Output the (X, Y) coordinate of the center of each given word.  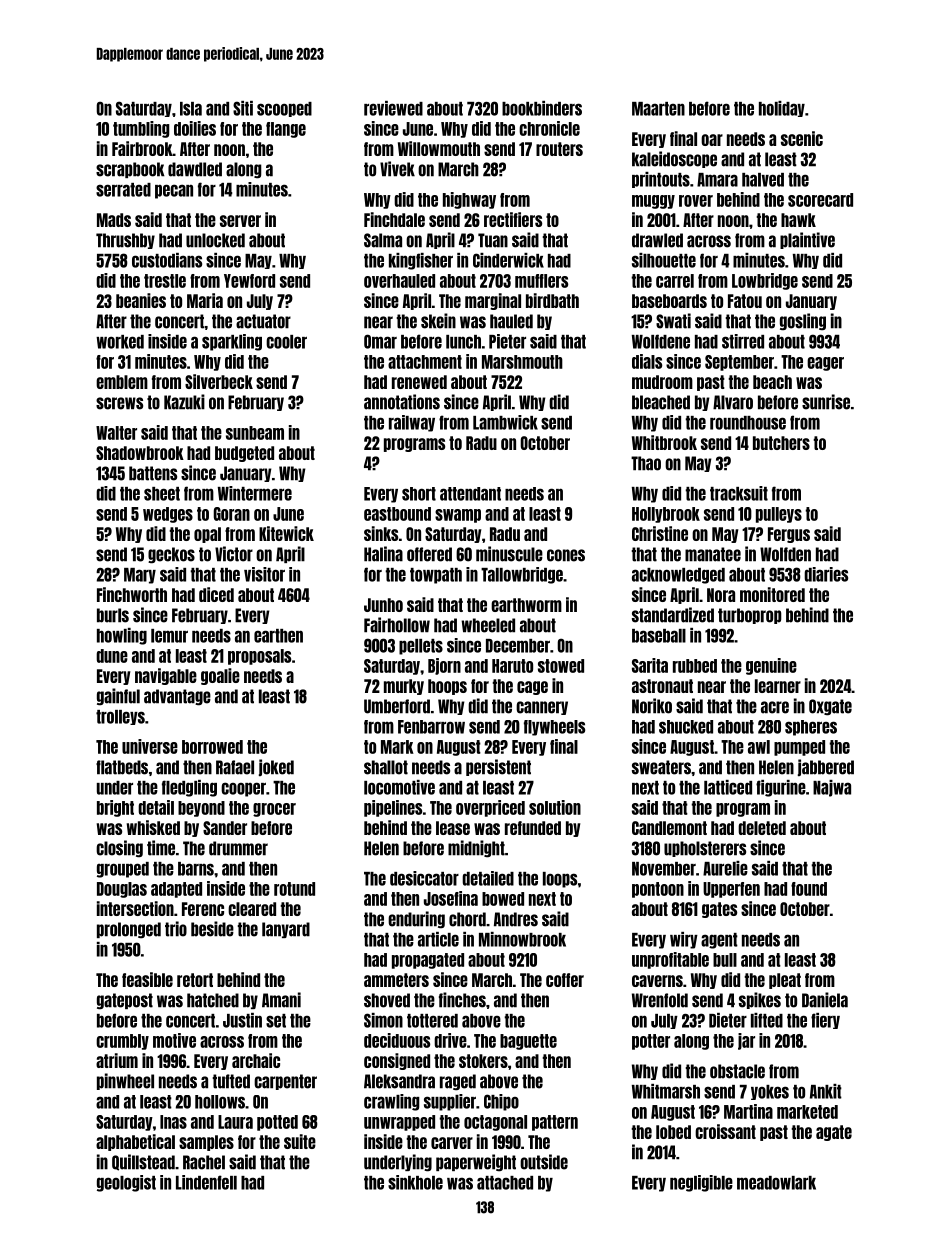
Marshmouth (522, 362)
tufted (231, 1081)
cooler (286, 342)
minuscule (509, 554)
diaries (826, 574)
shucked (686, 727)
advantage (177, 697)
